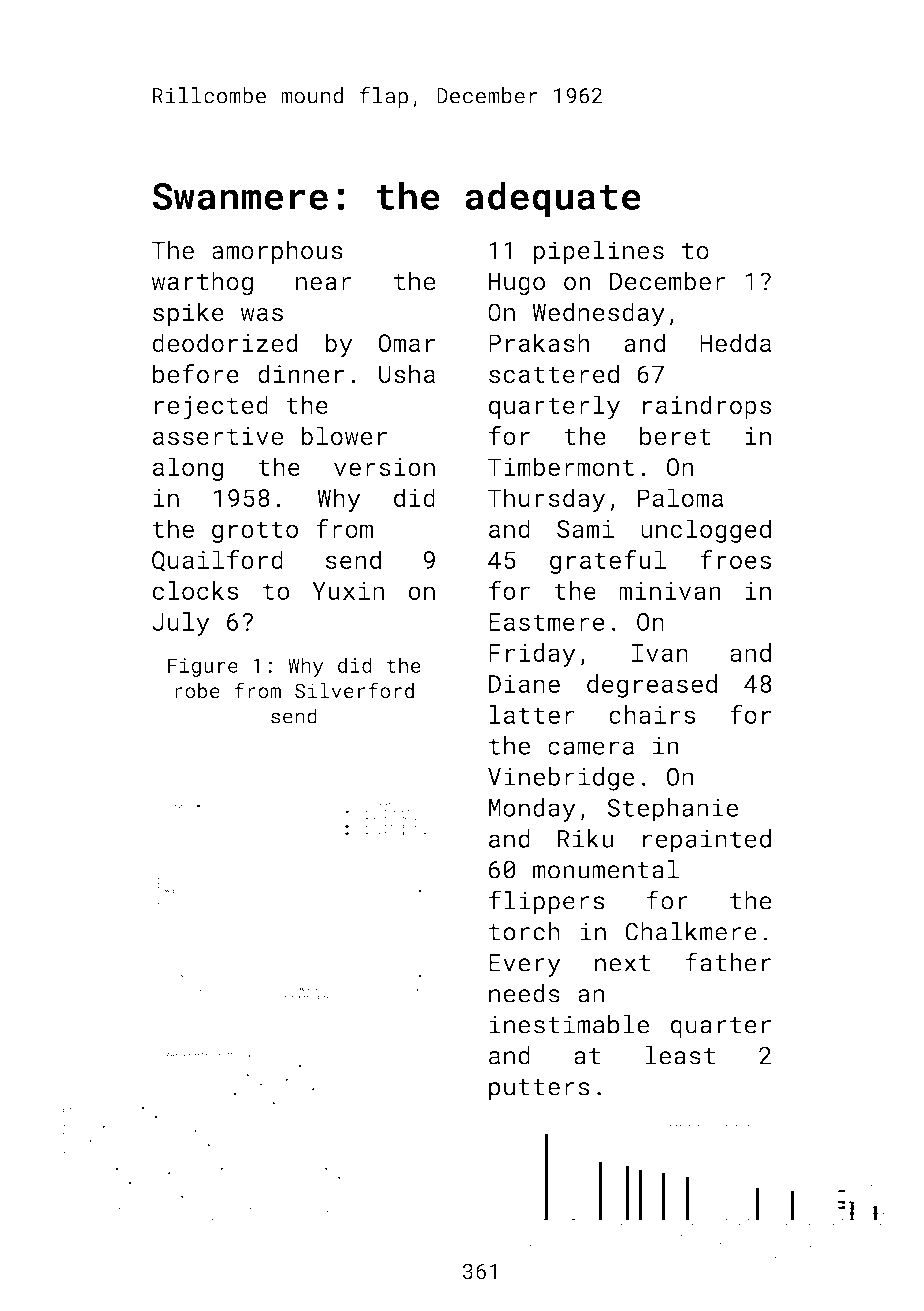 This document has width=924, height=1311. I want to click on Sami, so click(585, 529).
